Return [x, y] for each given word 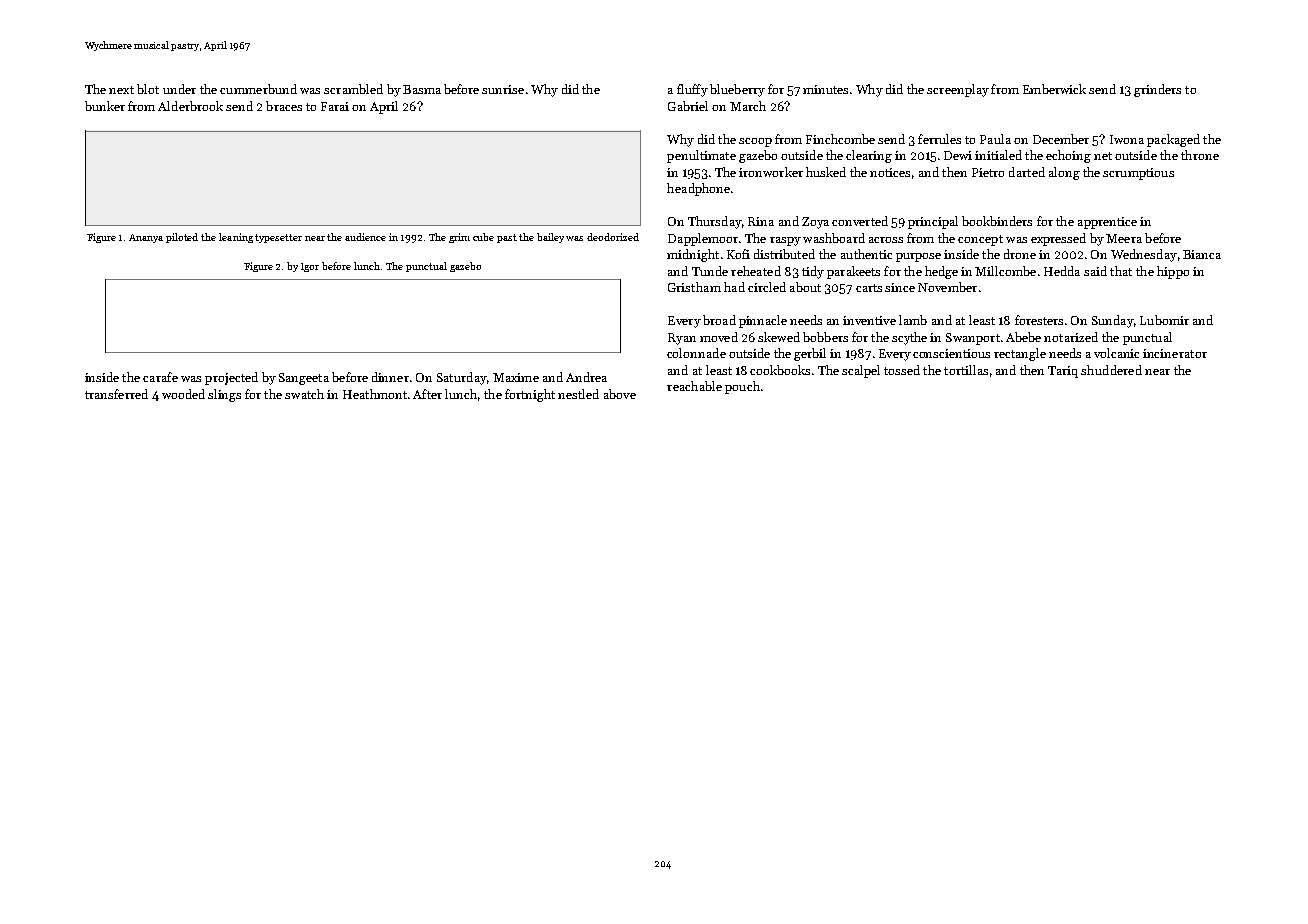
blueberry [737, 90]
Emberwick [1054, 89]
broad [719, 320]
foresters [1039, 320]
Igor [310, 267]
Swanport [973, 339]
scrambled [353, 89]
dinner [390, 377]
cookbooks [780, 370]
